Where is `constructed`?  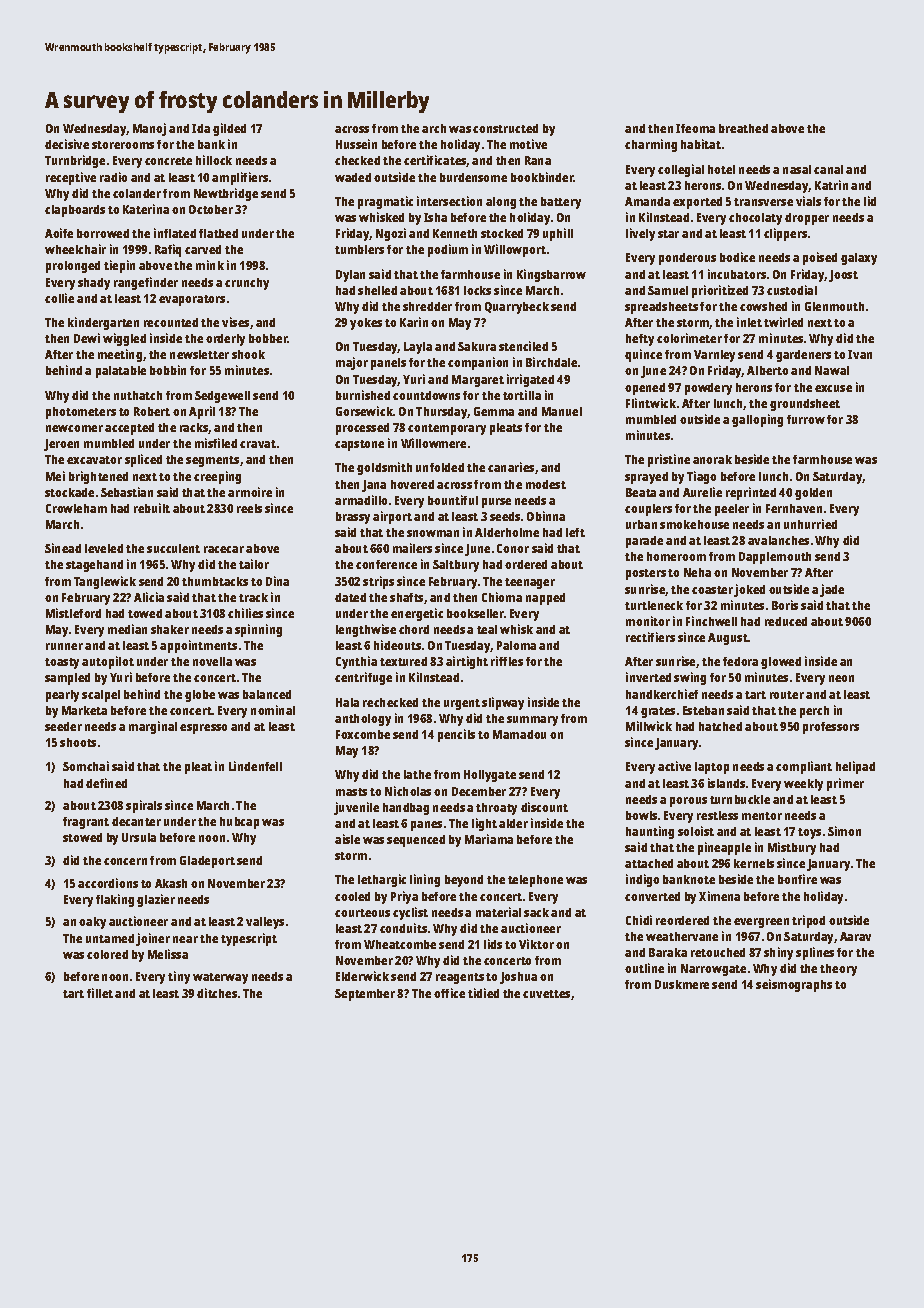
constructed is located at coordinates (505, 128).
